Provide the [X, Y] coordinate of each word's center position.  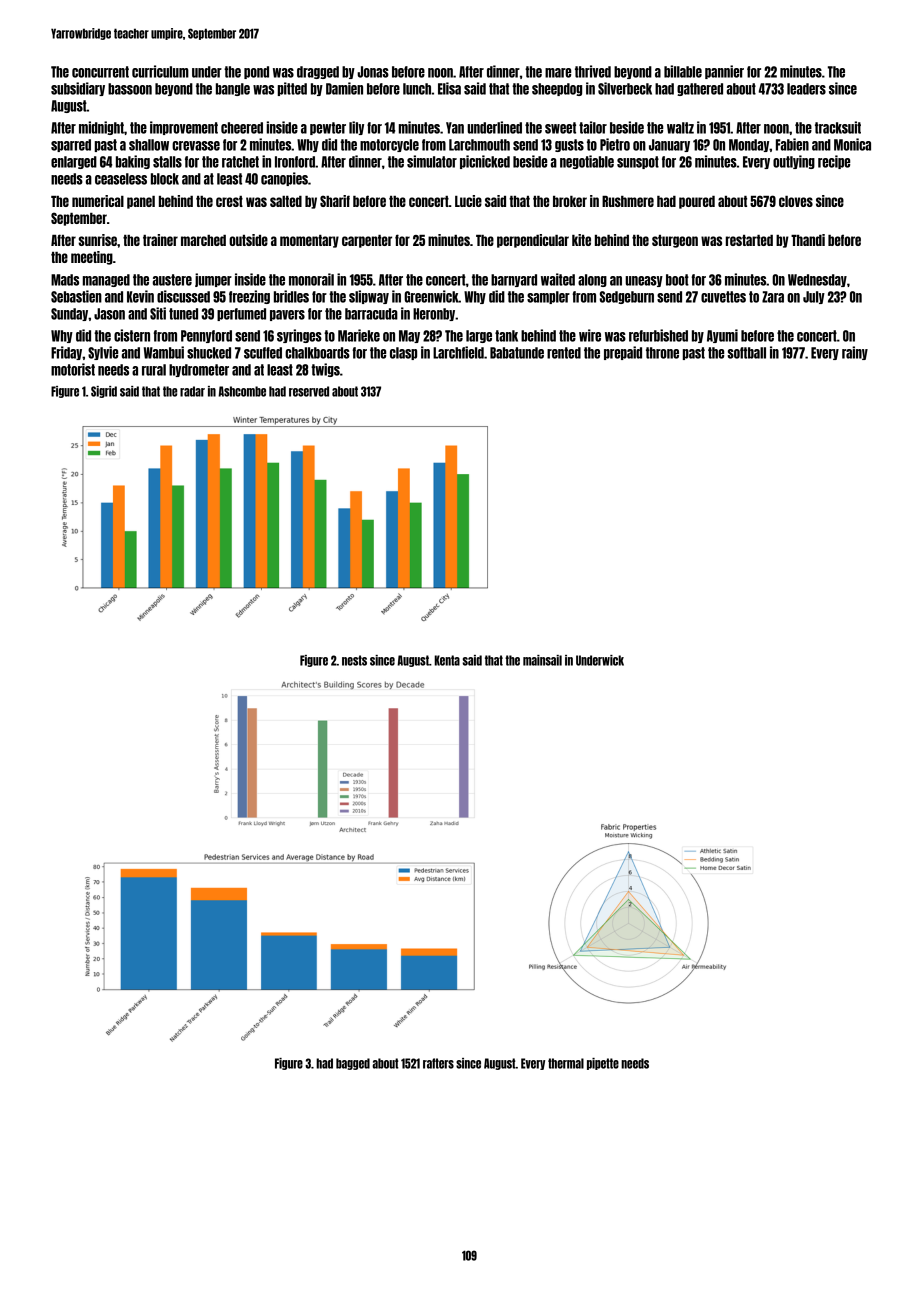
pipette [603, 1064]
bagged [353, 1064]
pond [256, 72]
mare [558, 73]
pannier [724, 72]
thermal [566, 1063]
